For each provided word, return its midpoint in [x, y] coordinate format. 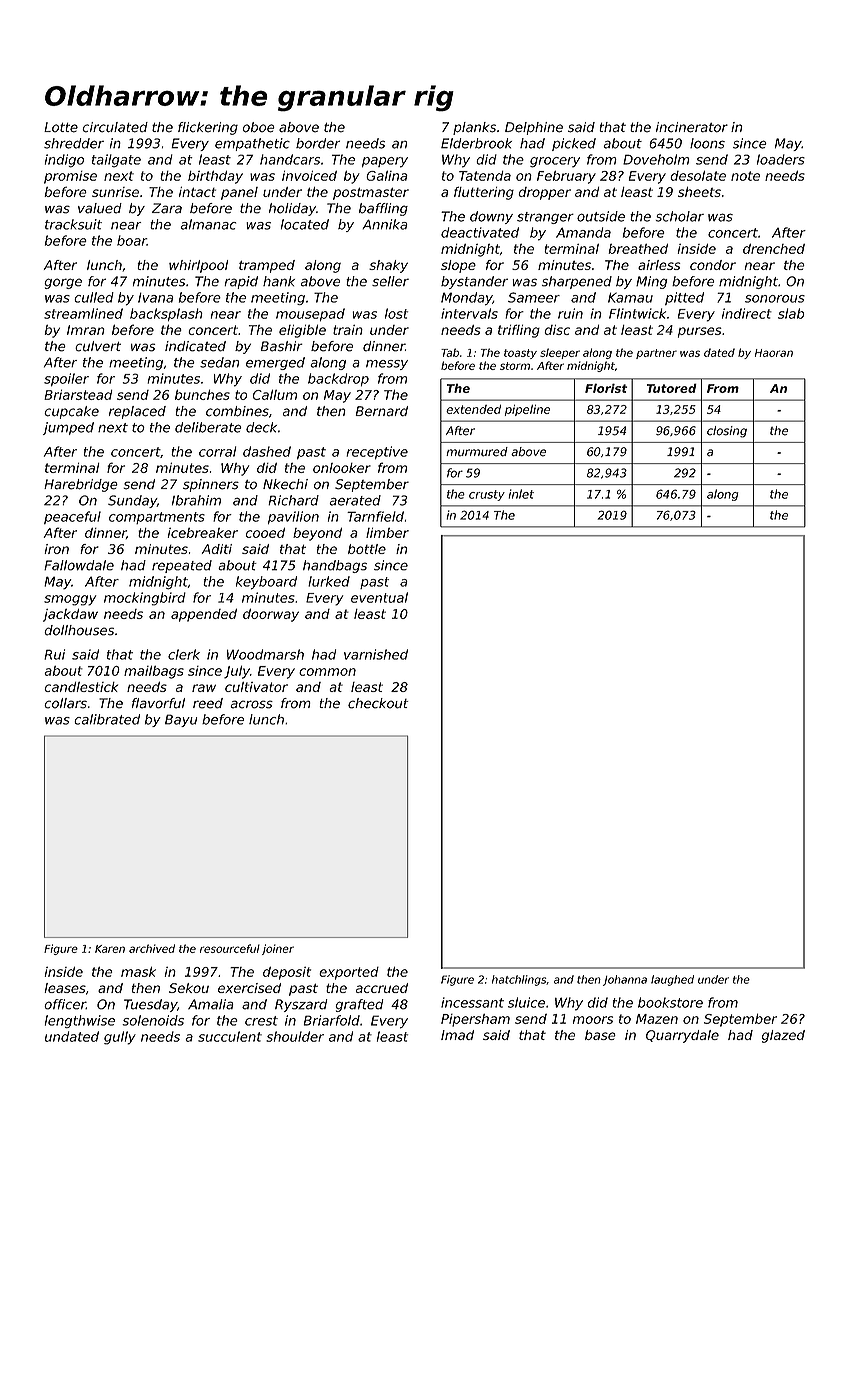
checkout [378, 703]
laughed [672, 980]
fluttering [484, 193]
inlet [521, 494]
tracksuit [73, 224]
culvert [98, 346]
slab [791, 313]
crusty [487, 495]
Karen [110, 949]
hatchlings [519, 980]
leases [65, 988]
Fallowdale [79, 565]
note [745, 176]
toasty [520, 354]
